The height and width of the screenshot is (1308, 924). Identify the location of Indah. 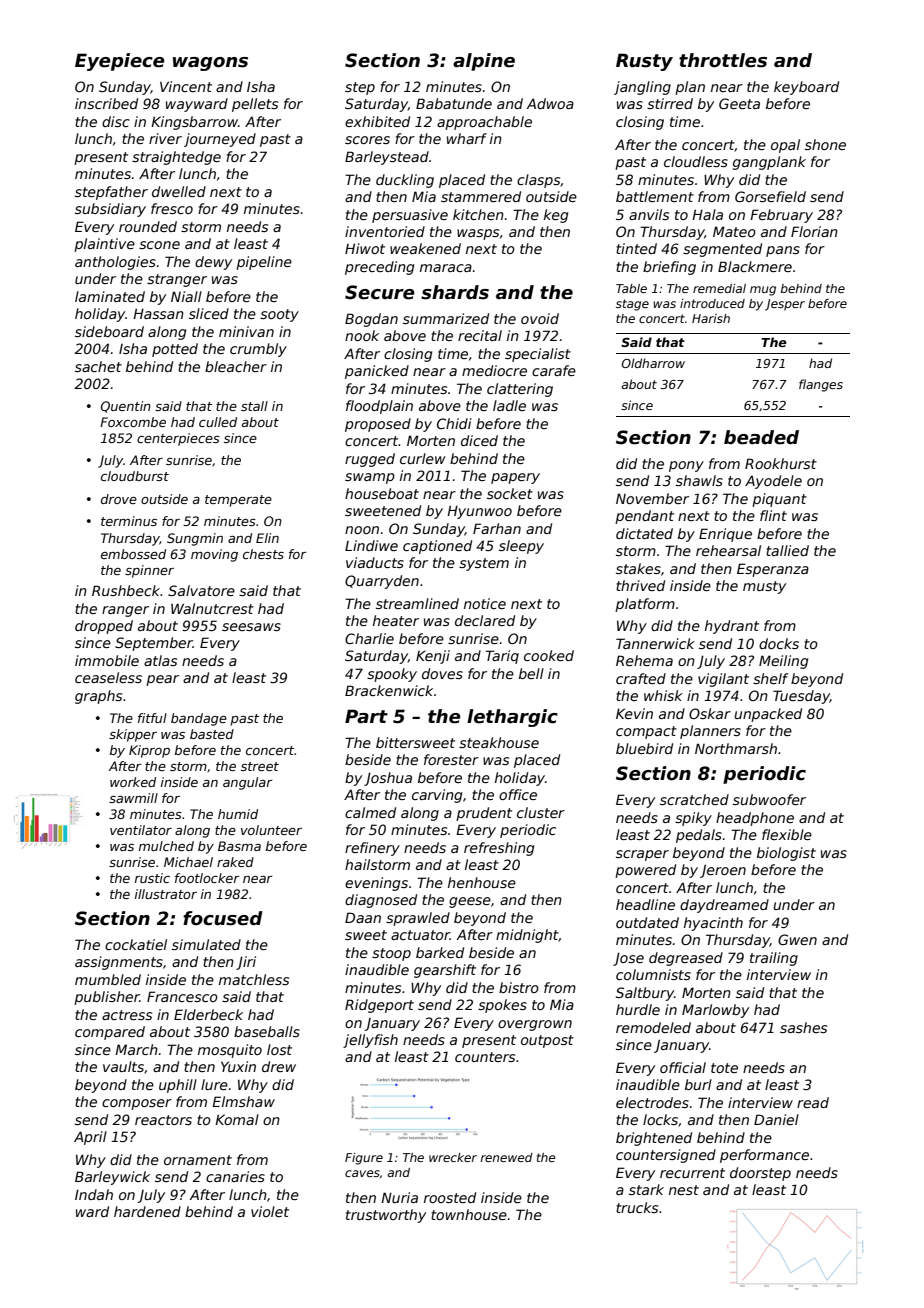
(94, 1194).
